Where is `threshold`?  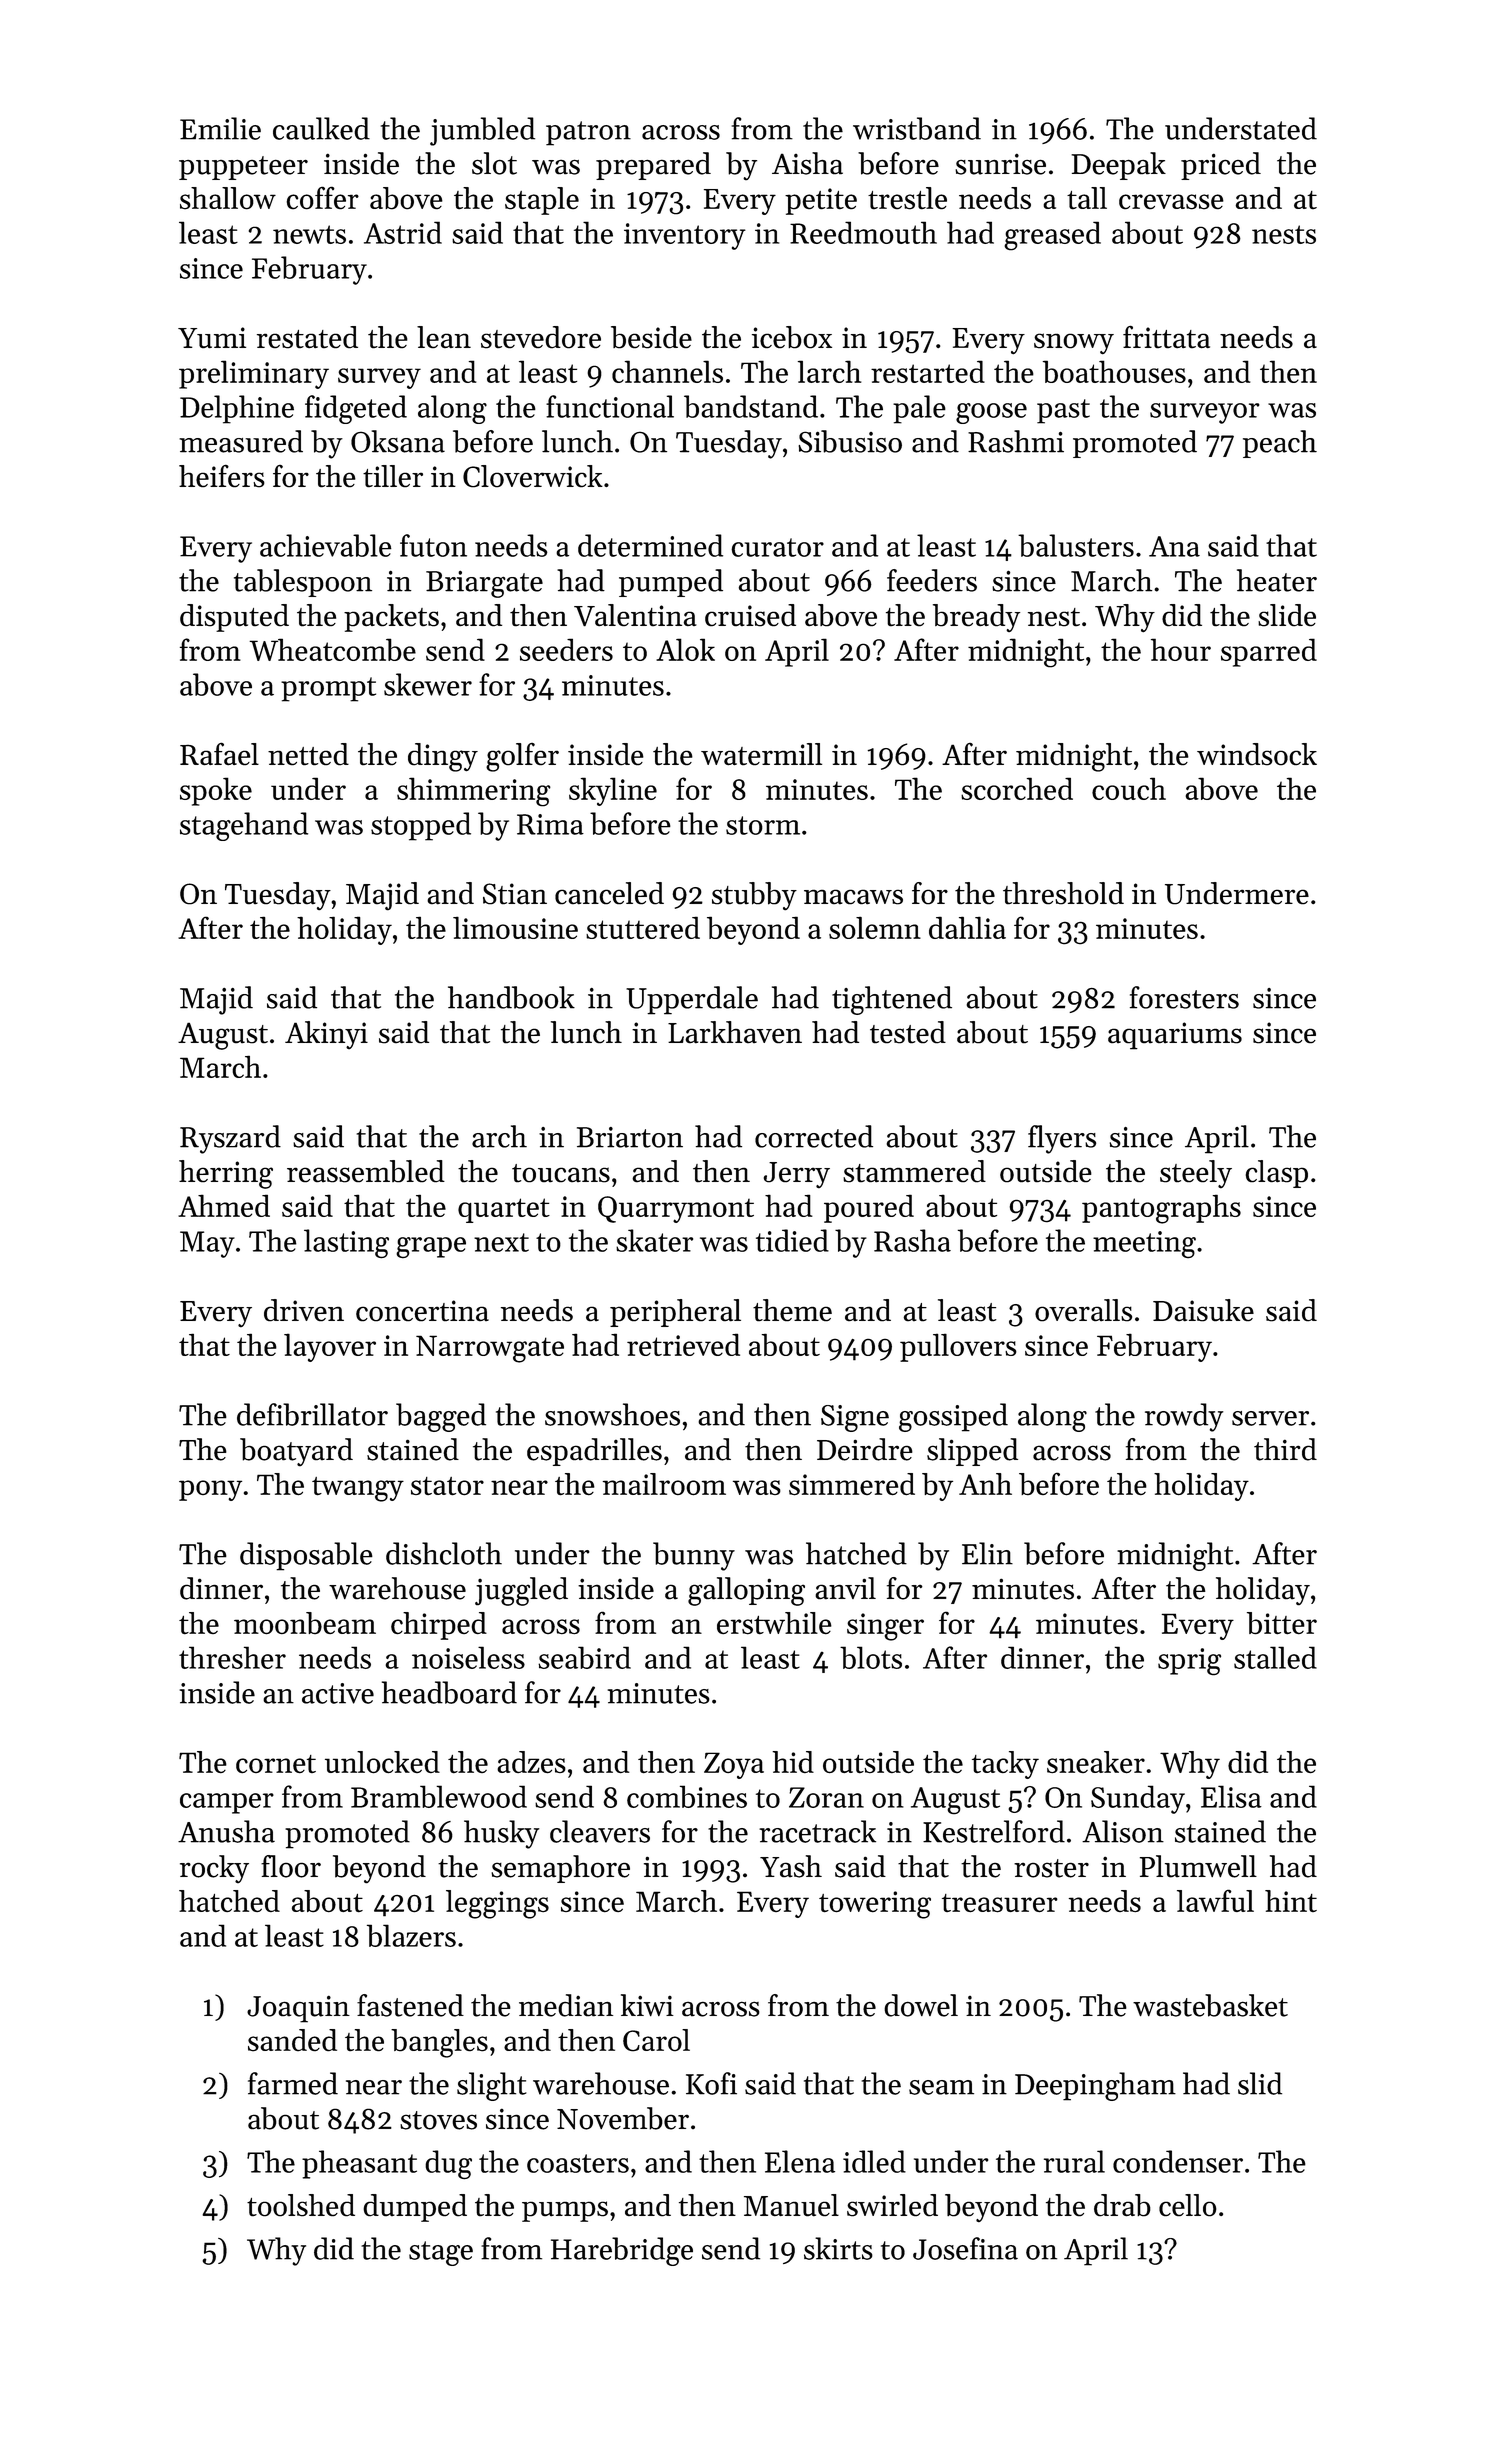
threshold is located at coordinates (1063, 893).
